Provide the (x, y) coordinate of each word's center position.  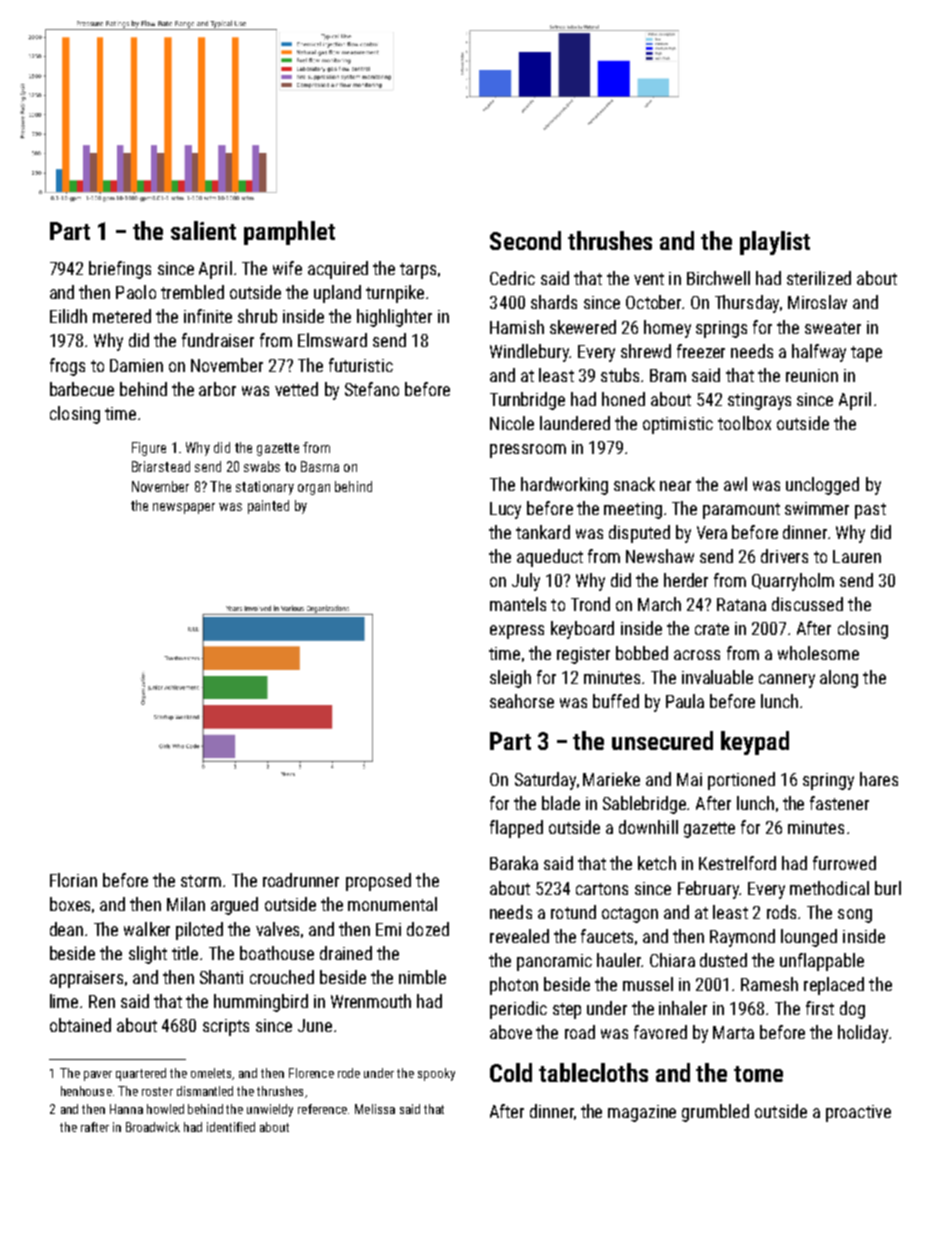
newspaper (184, 508)
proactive (858, 1113)
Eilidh (68, 316)
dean (66, 929)
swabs (262, 466)
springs (721, 329)
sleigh (510, 679)
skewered (583, 327)
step (567, 1011)
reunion (812, 375)
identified (231, 1127)
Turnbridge (527, 401)
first (820, 1008)
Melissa (375, 1109)
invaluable (717, 677)
